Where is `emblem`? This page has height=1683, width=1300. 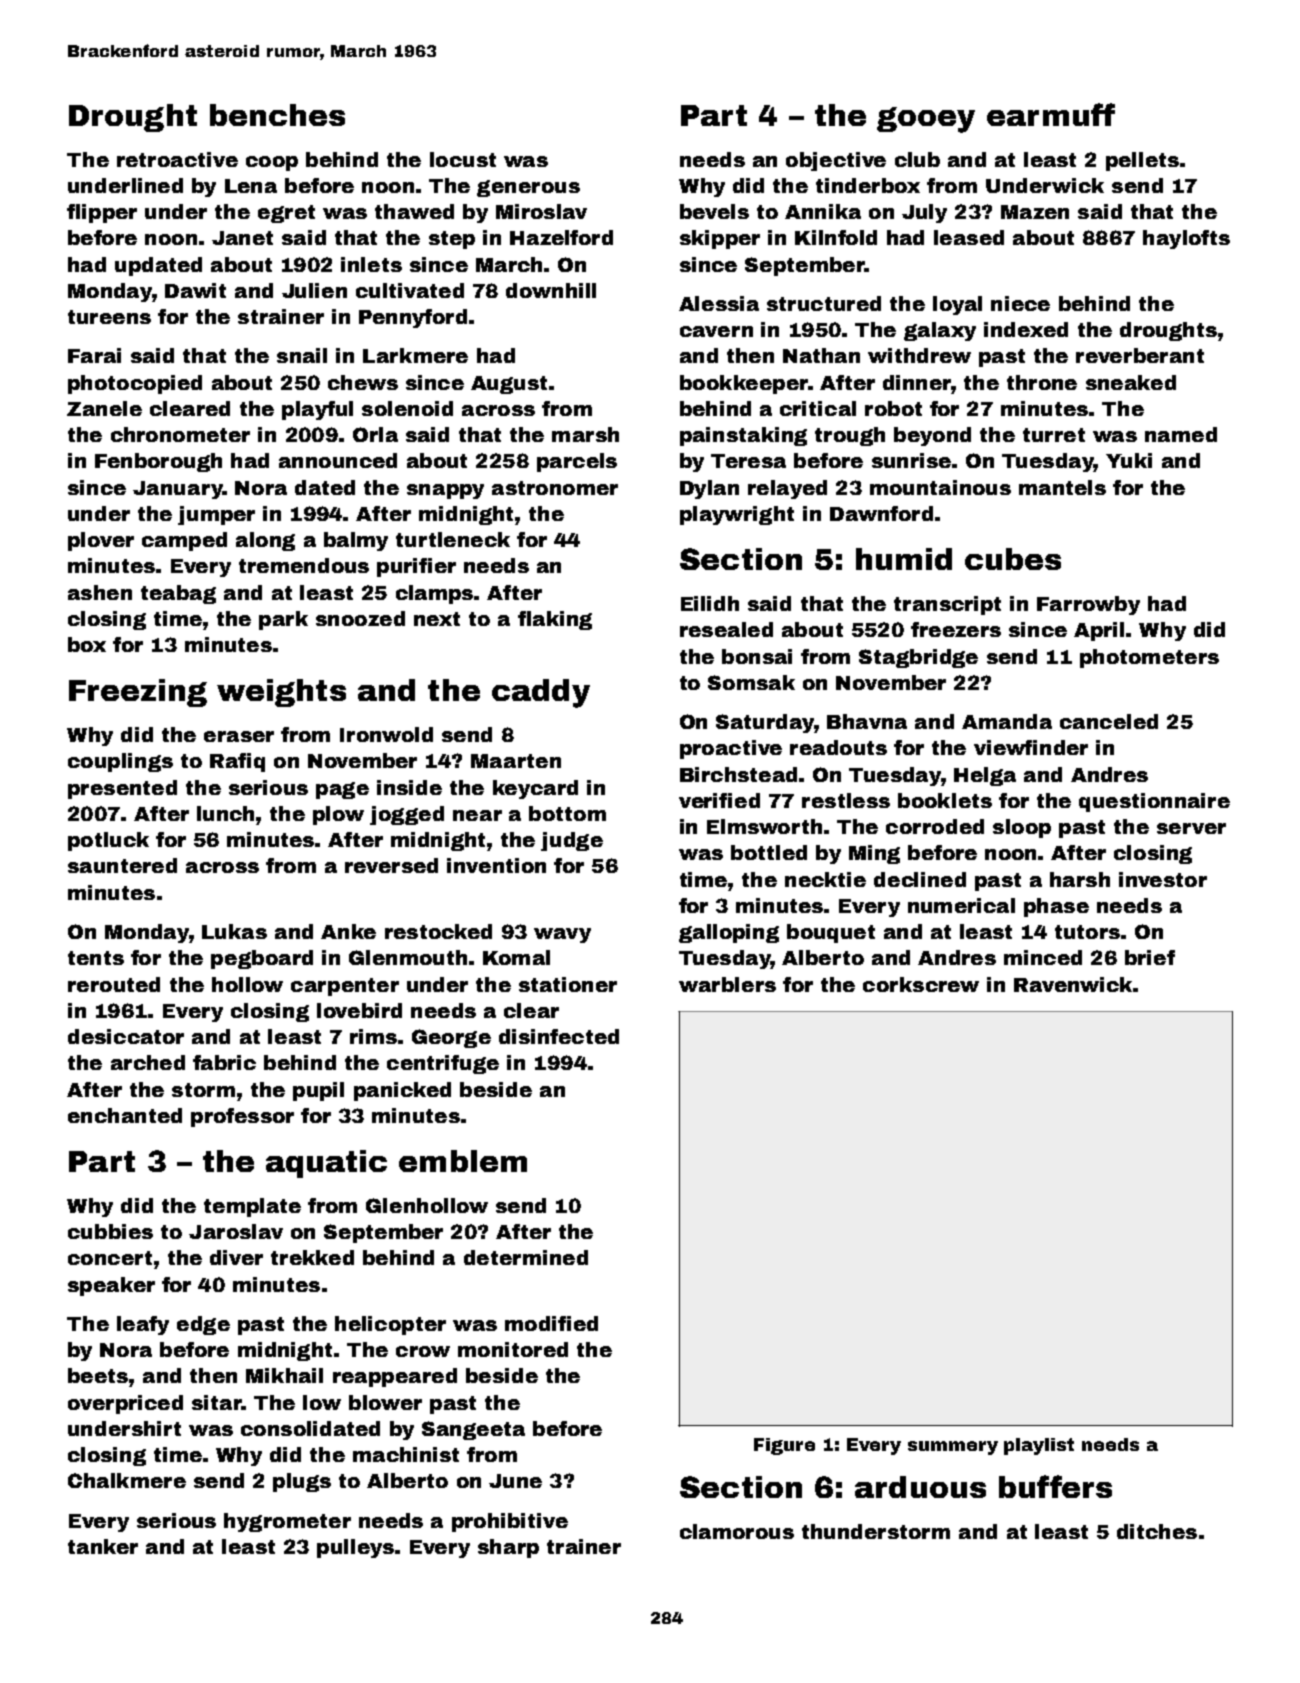
emblem is located at coordinates (463, 1161).
